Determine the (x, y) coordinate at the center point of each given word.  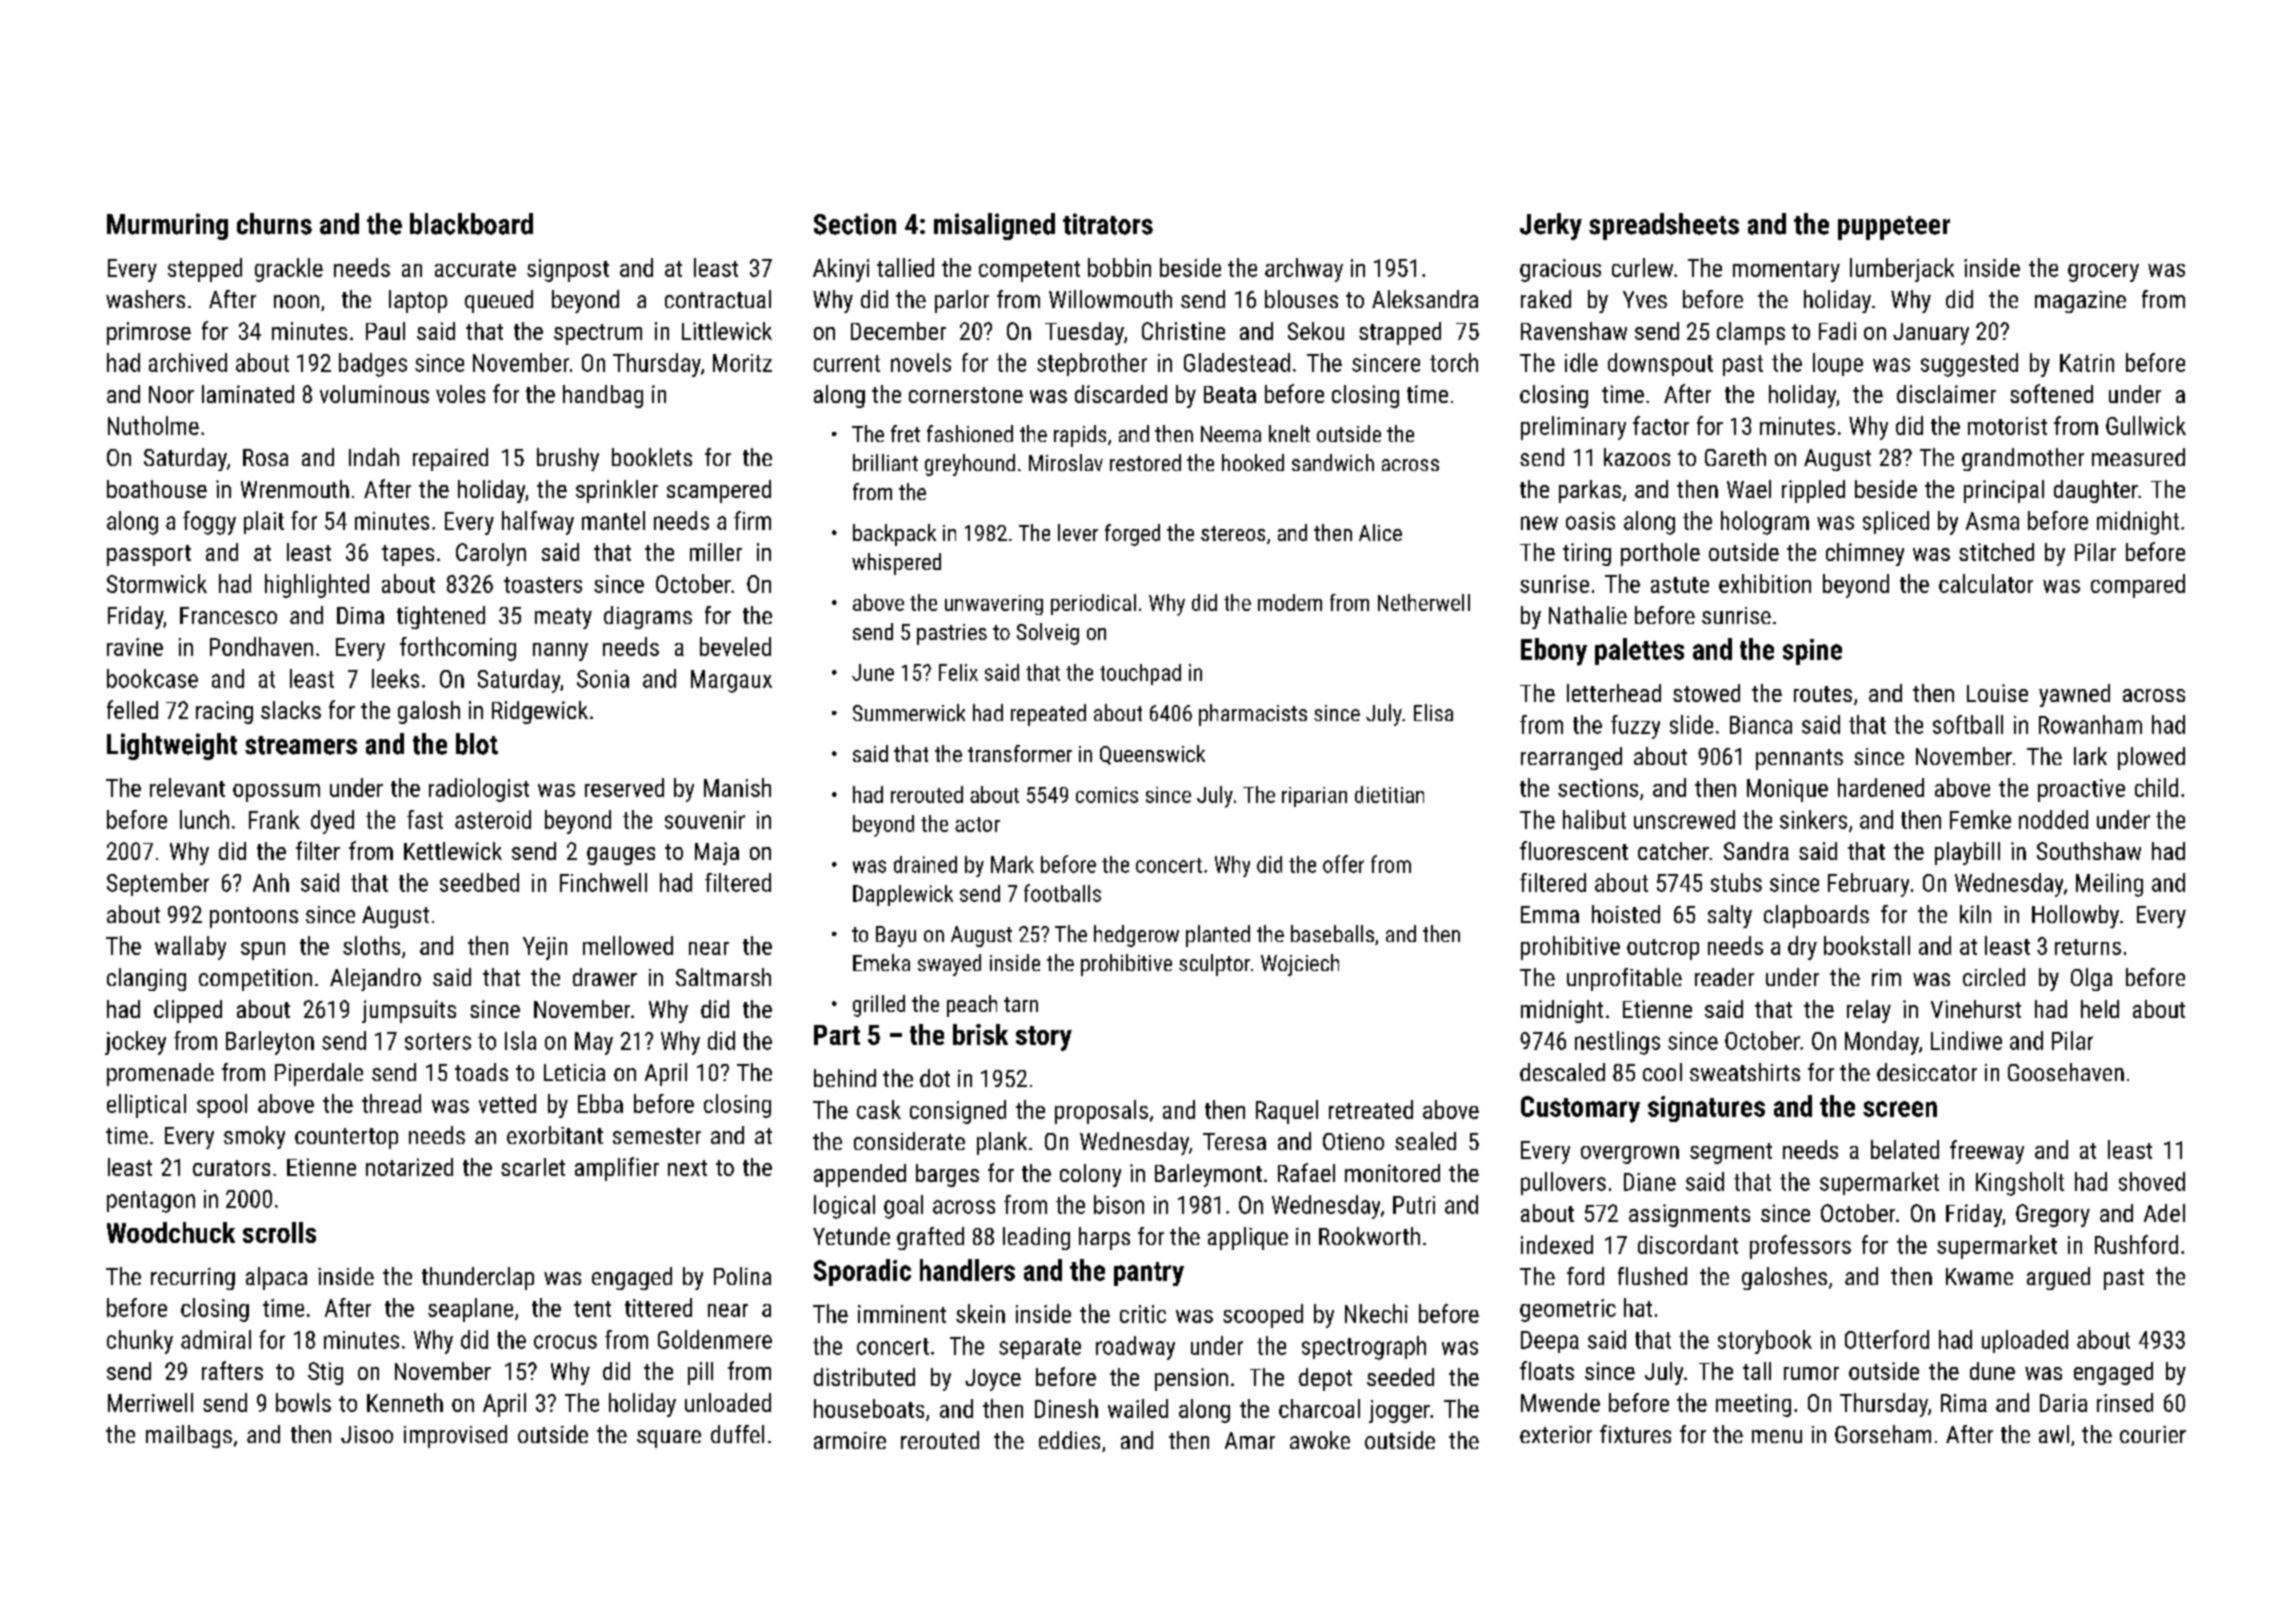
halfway (538, 523)
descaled (1562, 1072)
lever (1078, 532)
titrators (1108, 224)
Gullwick (2146, 425)
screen (1900, 1109)
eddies (1069, 1440)
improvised (455, 1436)
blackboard (471, 224)
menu (1777, 1436)
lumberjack (1902, 270)
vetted (507, 1103)
